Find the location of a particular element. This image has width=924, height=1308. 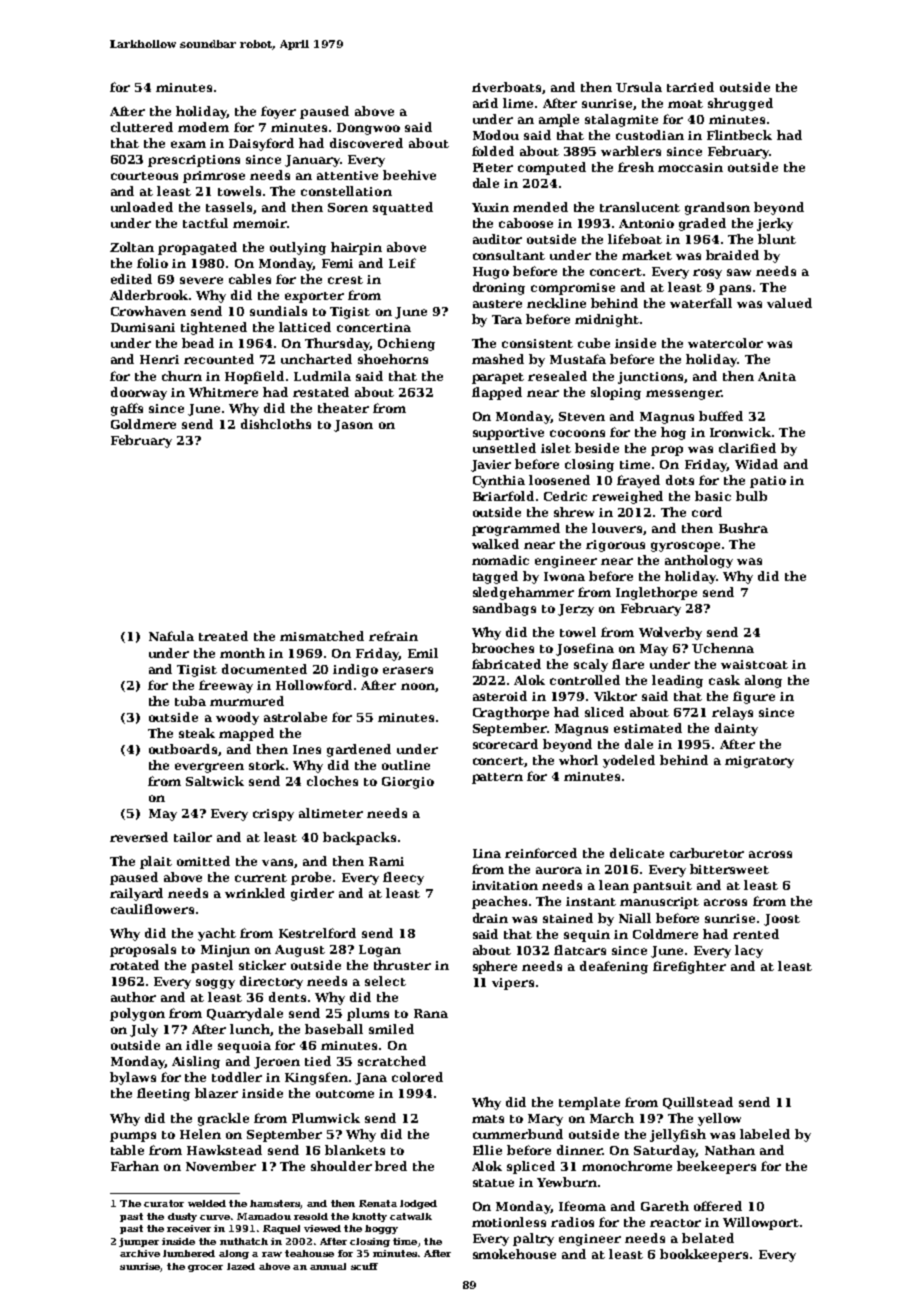

cluttered is located at coordinates (142, 127).
